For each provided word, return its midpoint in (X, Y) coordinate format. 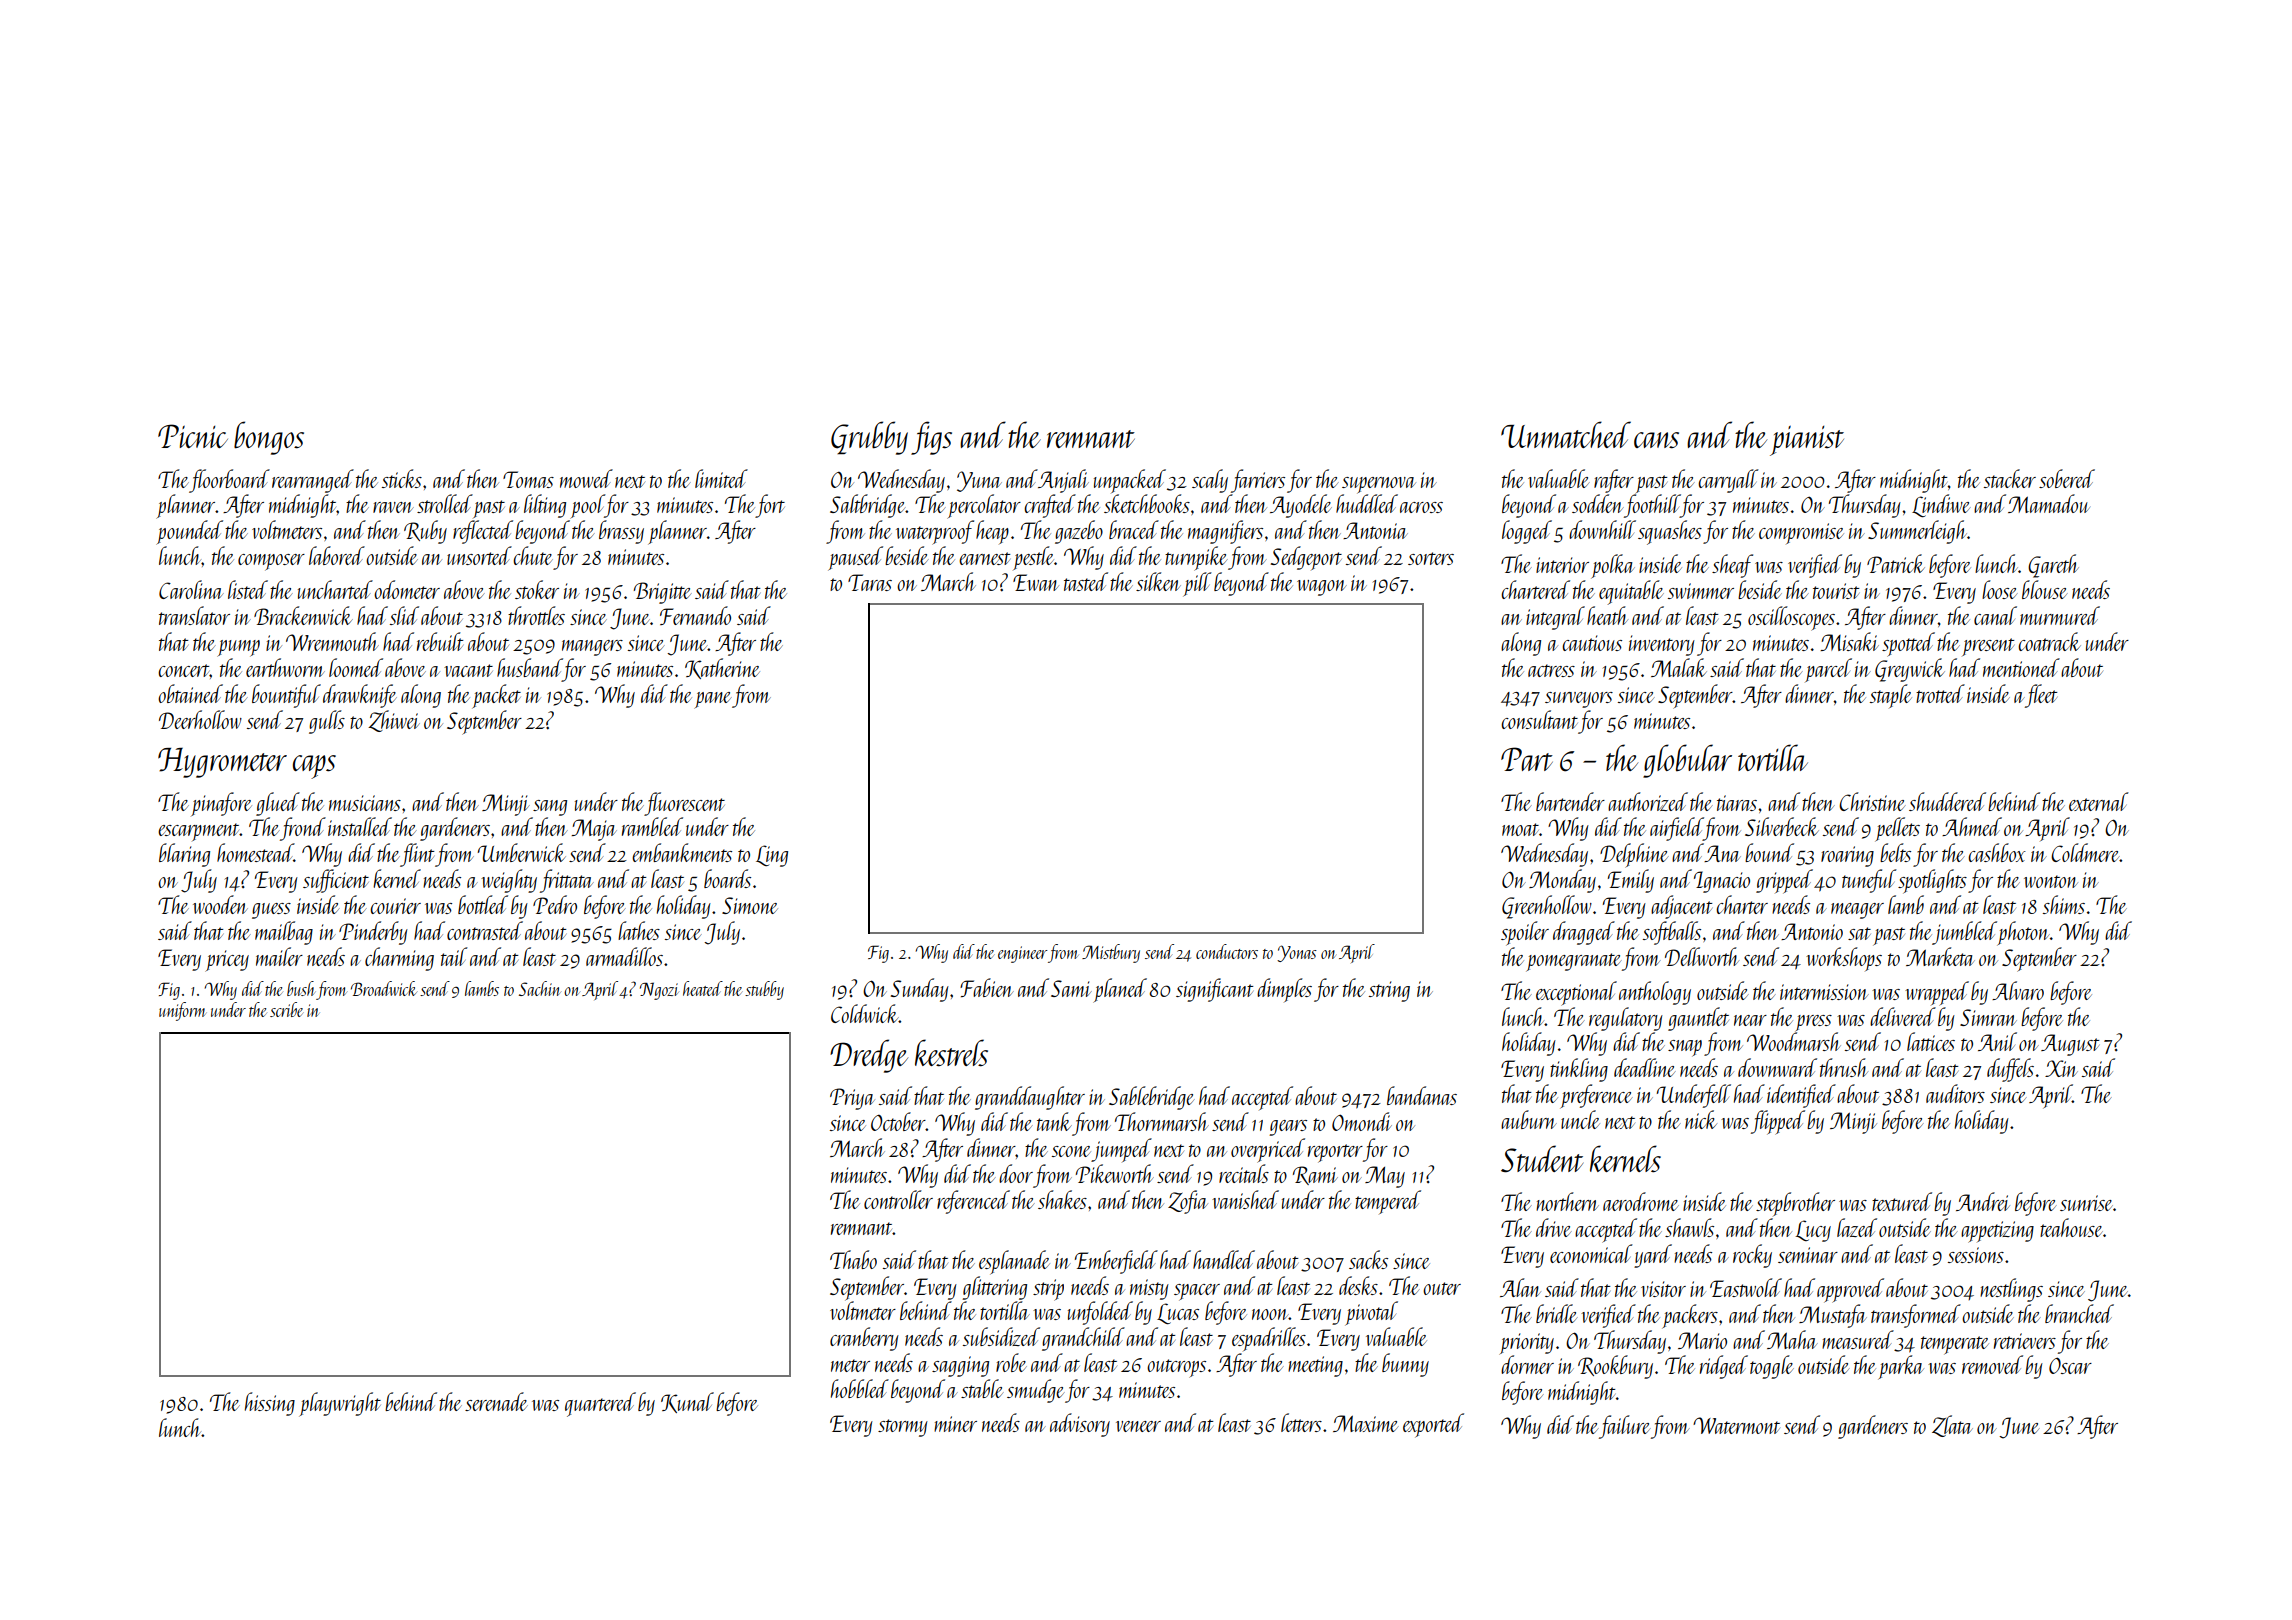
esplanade (1014, 1262)
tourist (1836, 591)
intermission (1824, 992)
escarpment (199, 832)
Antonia (1375, 530)
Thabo (853, 1259)
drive (1554, 1227)
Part (1527, 759)
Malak (1679, 667)
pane (713, 700)
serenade (496, 1401)
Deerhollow (200, 719)
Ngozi (659, 991)
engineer (1023, 954)
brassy (621, 532)
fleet (2041, 696)
